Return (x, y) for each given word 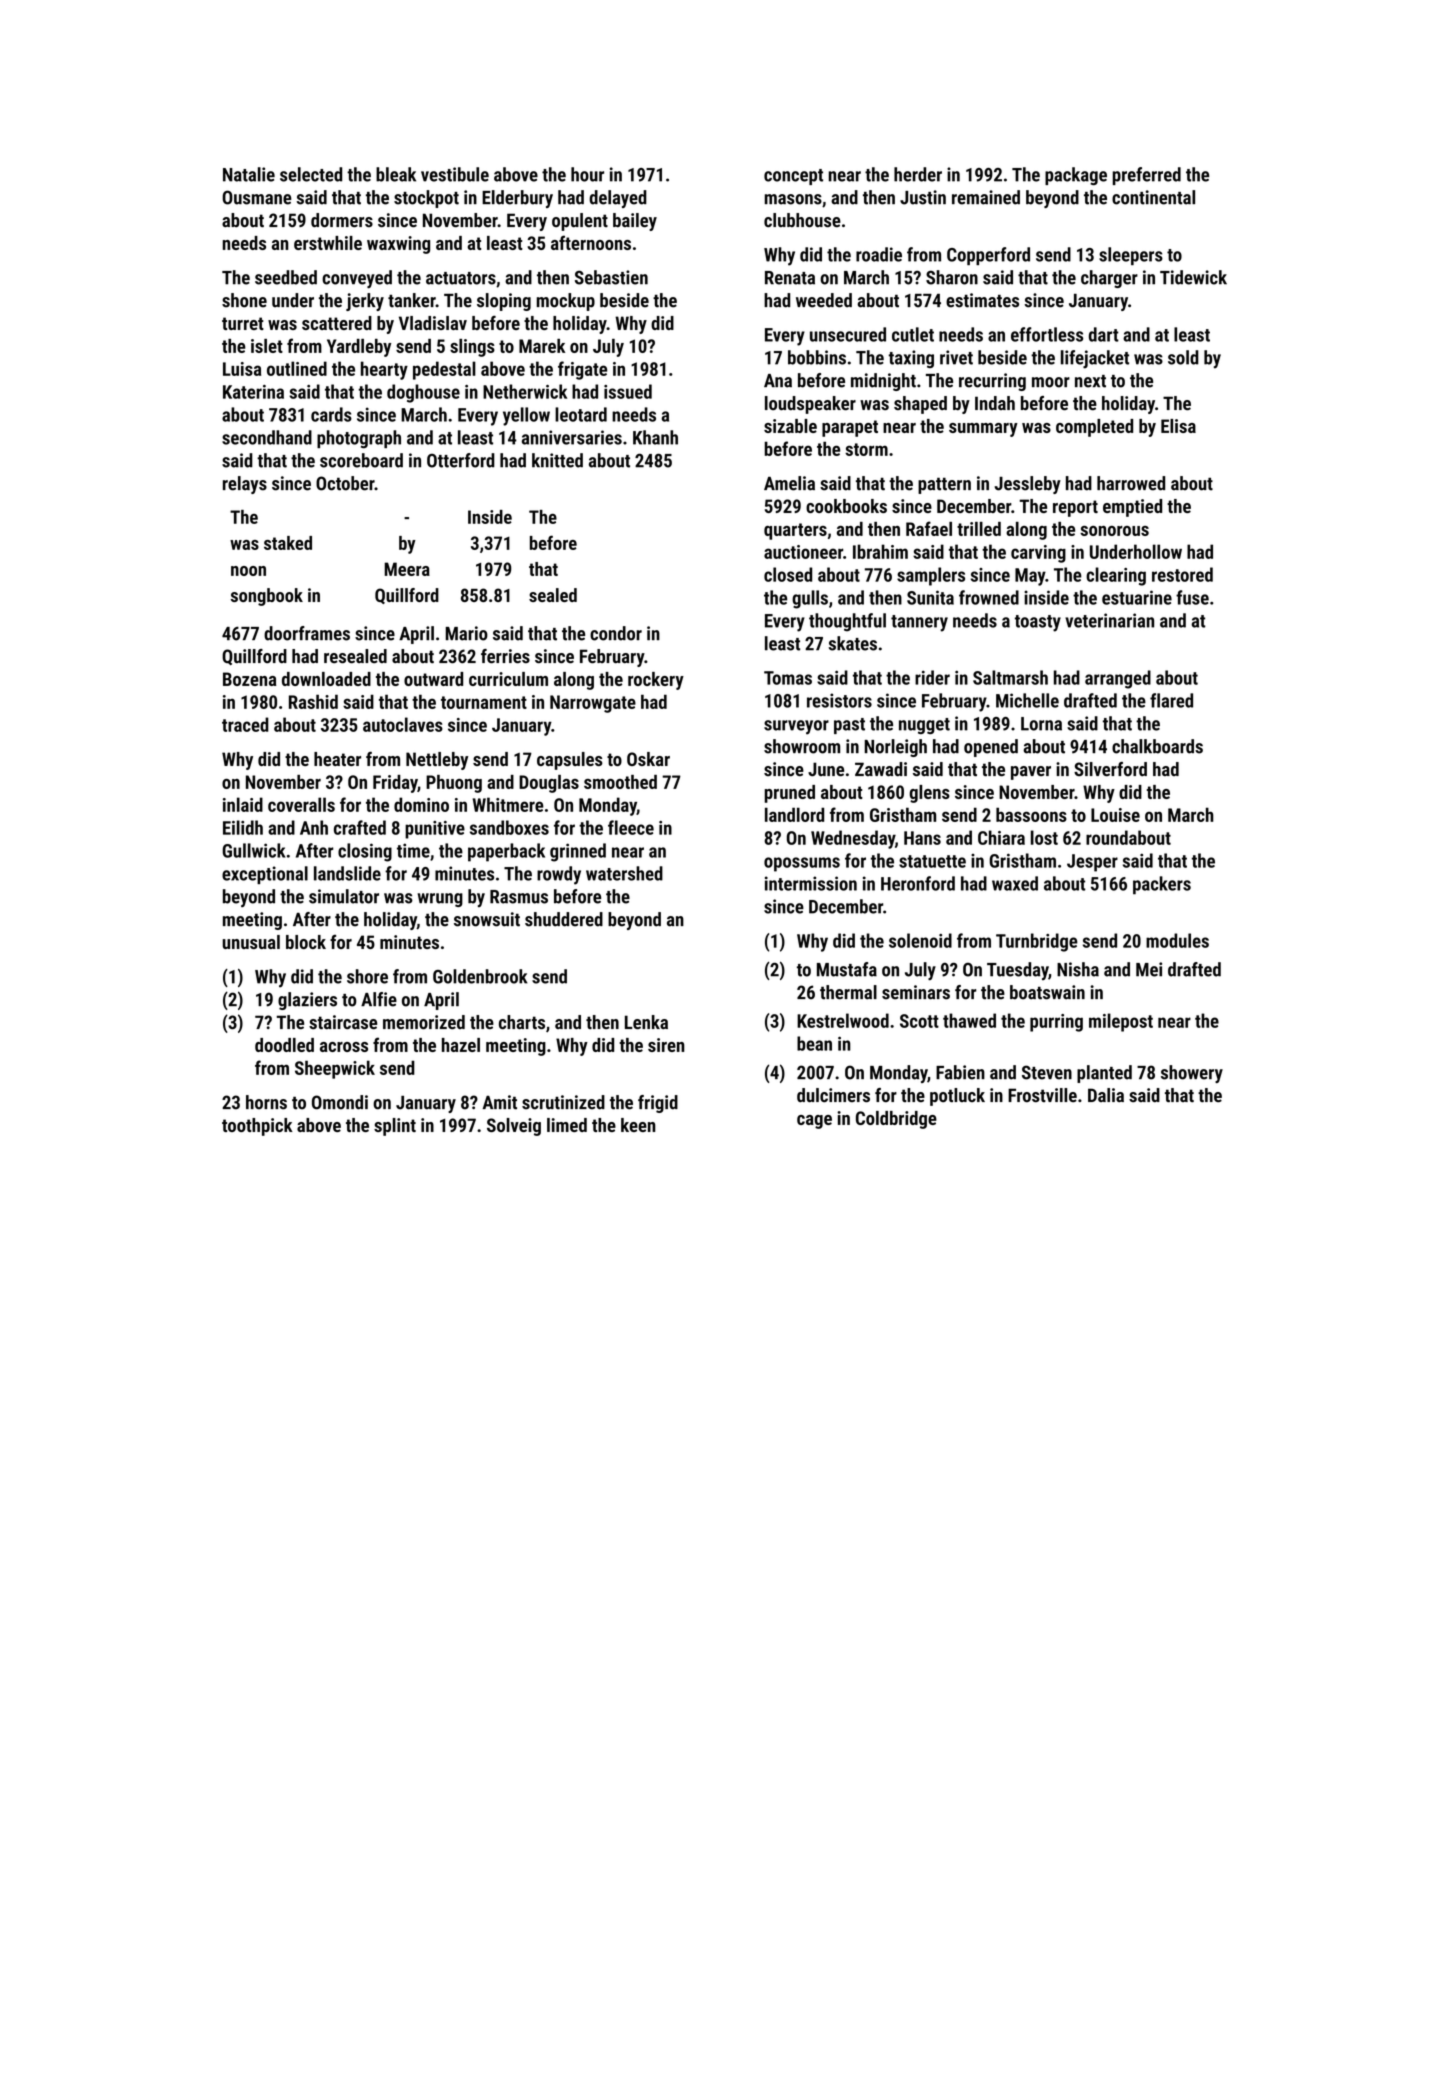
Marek (542, 346)
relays (245, 485)
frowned (989, 597)
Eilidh (243, 827)
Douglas (549, 784)
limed (567, 1125)
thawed (969, 1020)
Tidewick (1193, 277)
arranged (1118, 679)
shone (244, 300)
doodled (284, 1045)
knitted (557, 460)
